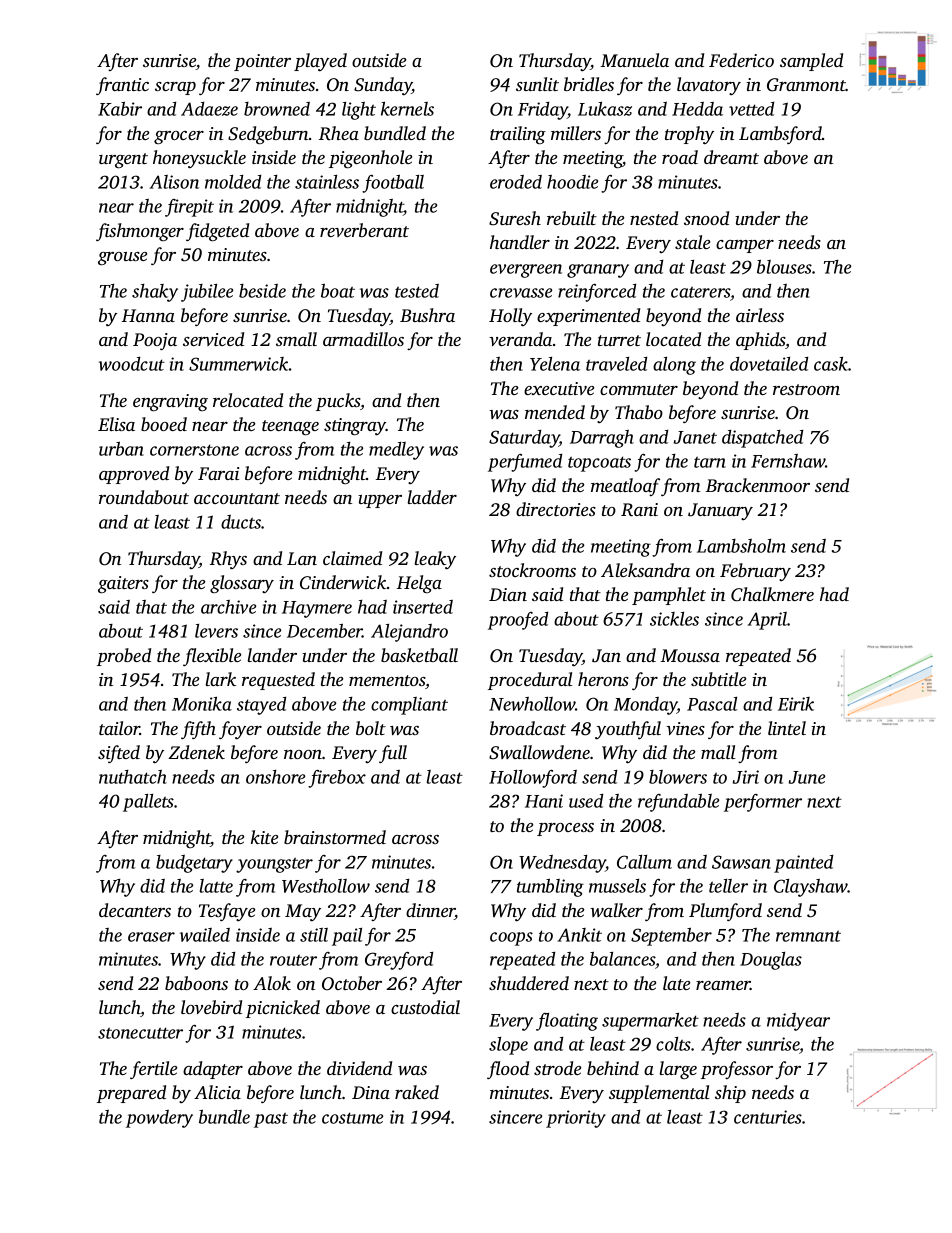 The height and width of the screenshot is (1233, 952). What do you see at coordinates (371, 728) in the screenshot?
I see `bolt` at bounding box center [371, 728].
